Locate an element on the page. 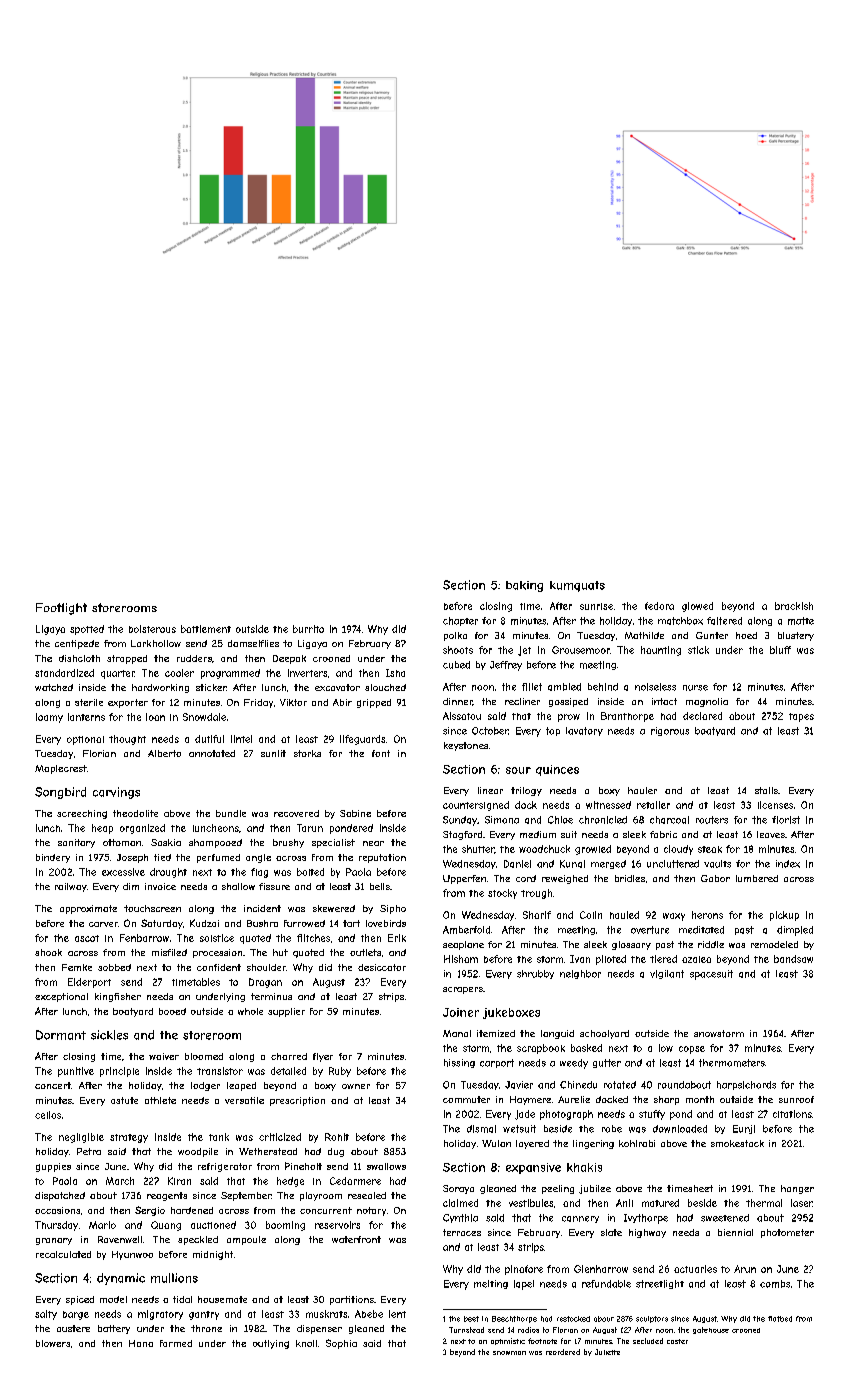 Image resolution: width=849 pixels, height=1400 pixels. lumbered is located at coordinates (757, 878).
